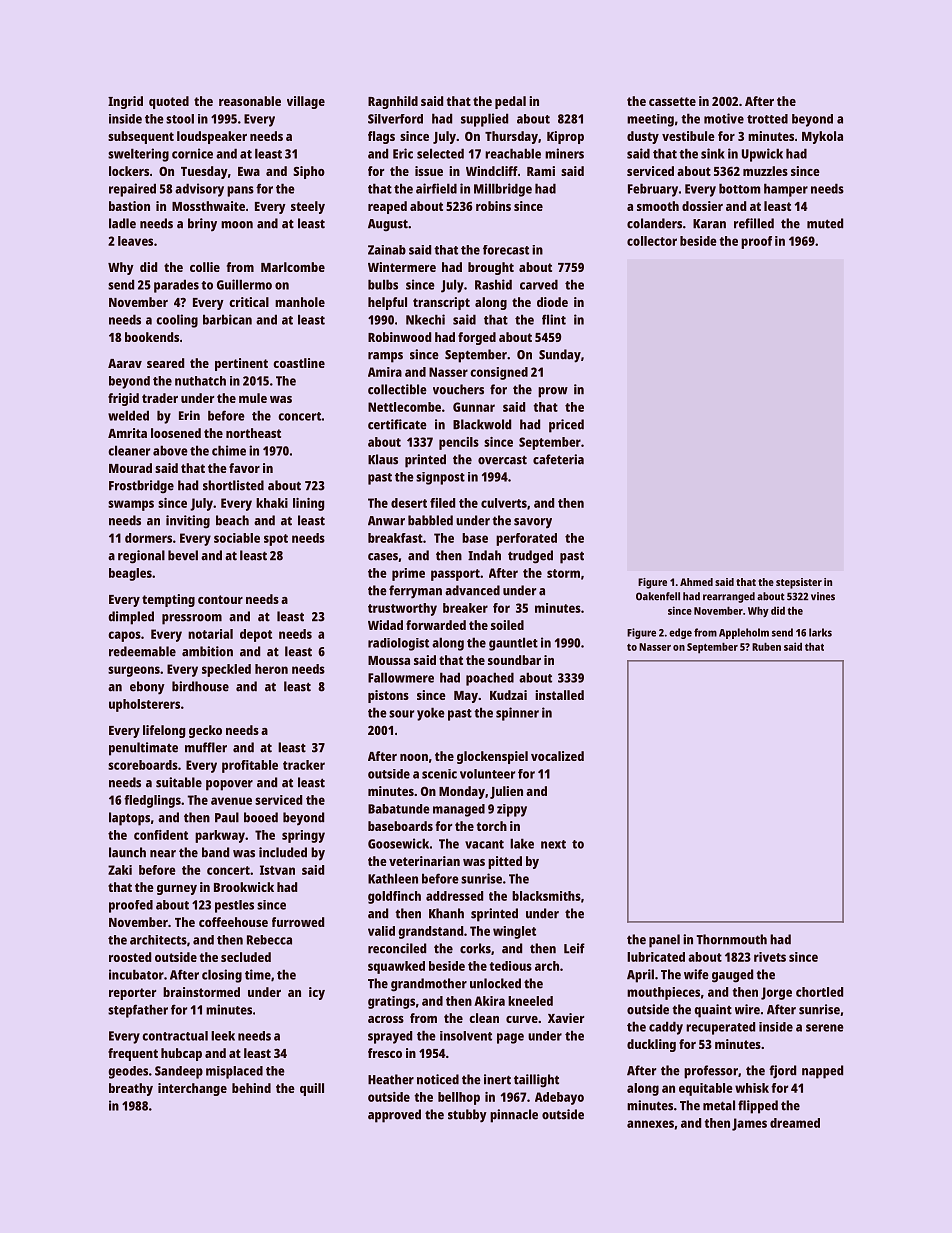 Image resolution: width=952 pixels, height=1233 pixels. I want to click on desert, so click(409, 503).
